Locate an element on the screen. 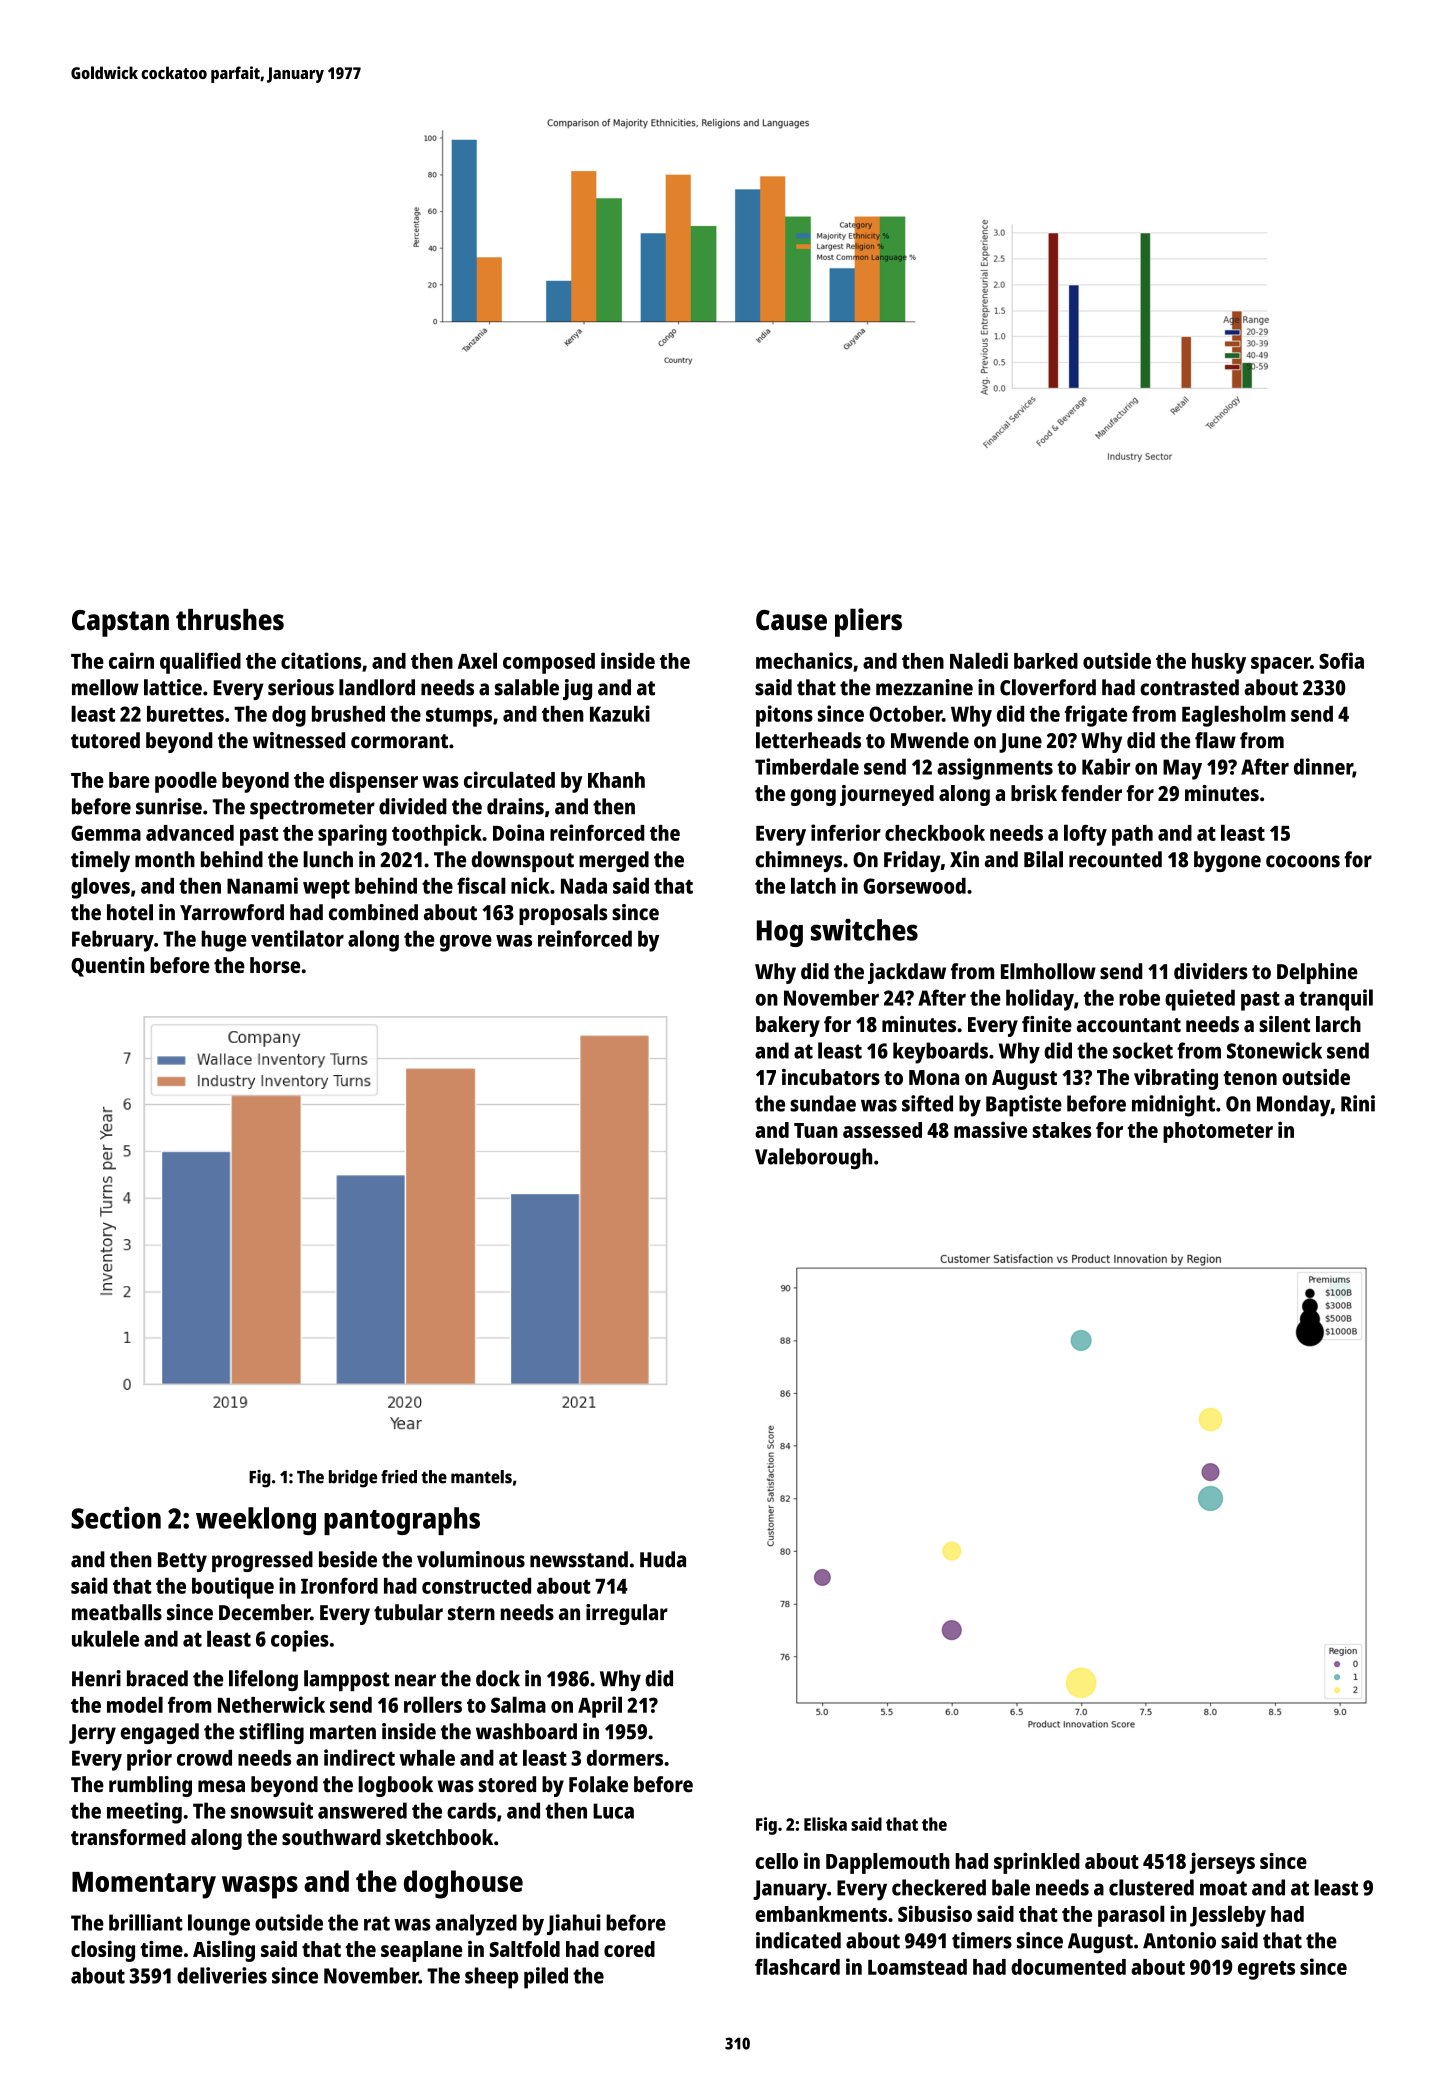 The image size is (1450, 2100). Section is located at coordinates (116, 1518).
